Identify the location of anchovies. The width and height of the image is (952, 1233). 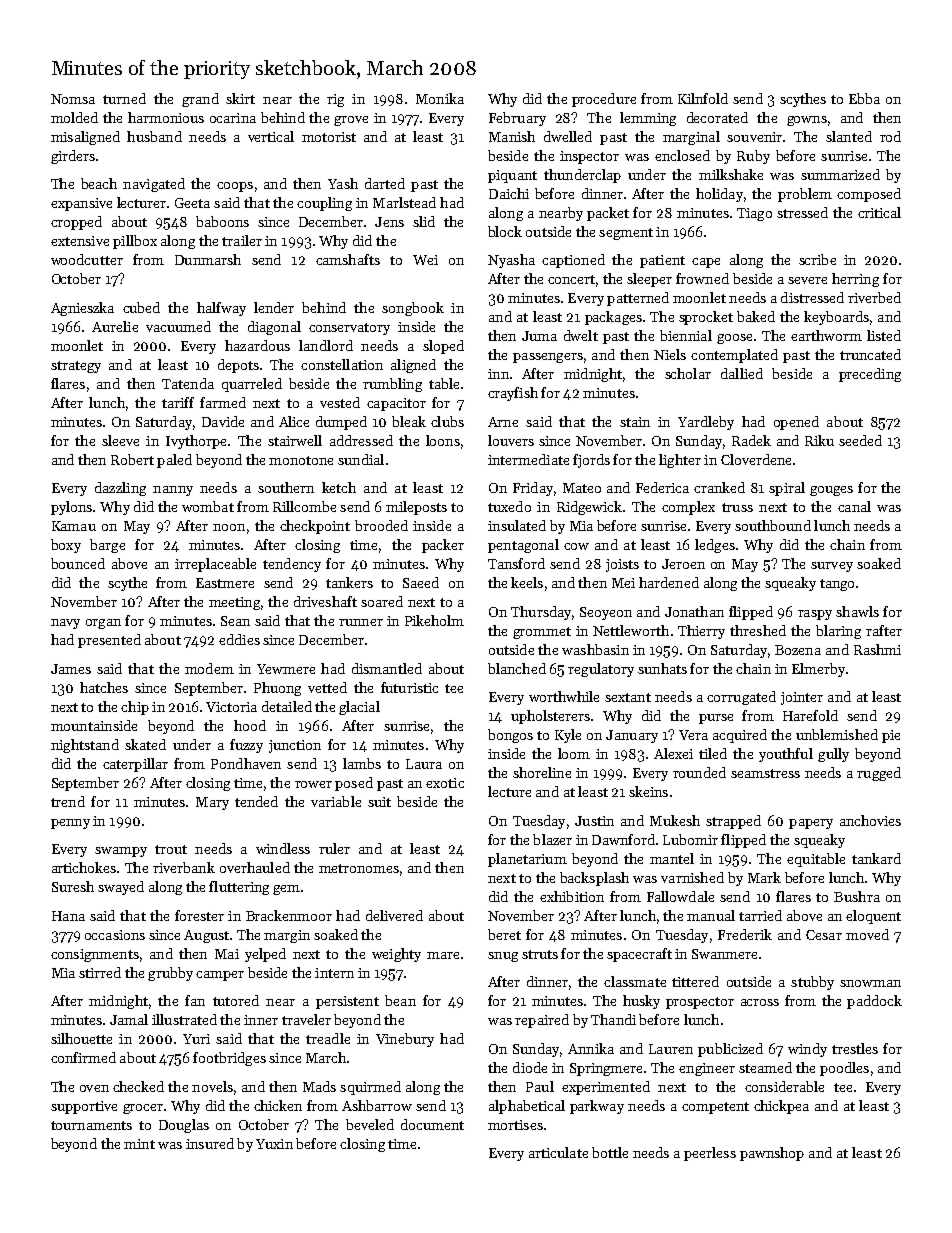
(870, 820).
